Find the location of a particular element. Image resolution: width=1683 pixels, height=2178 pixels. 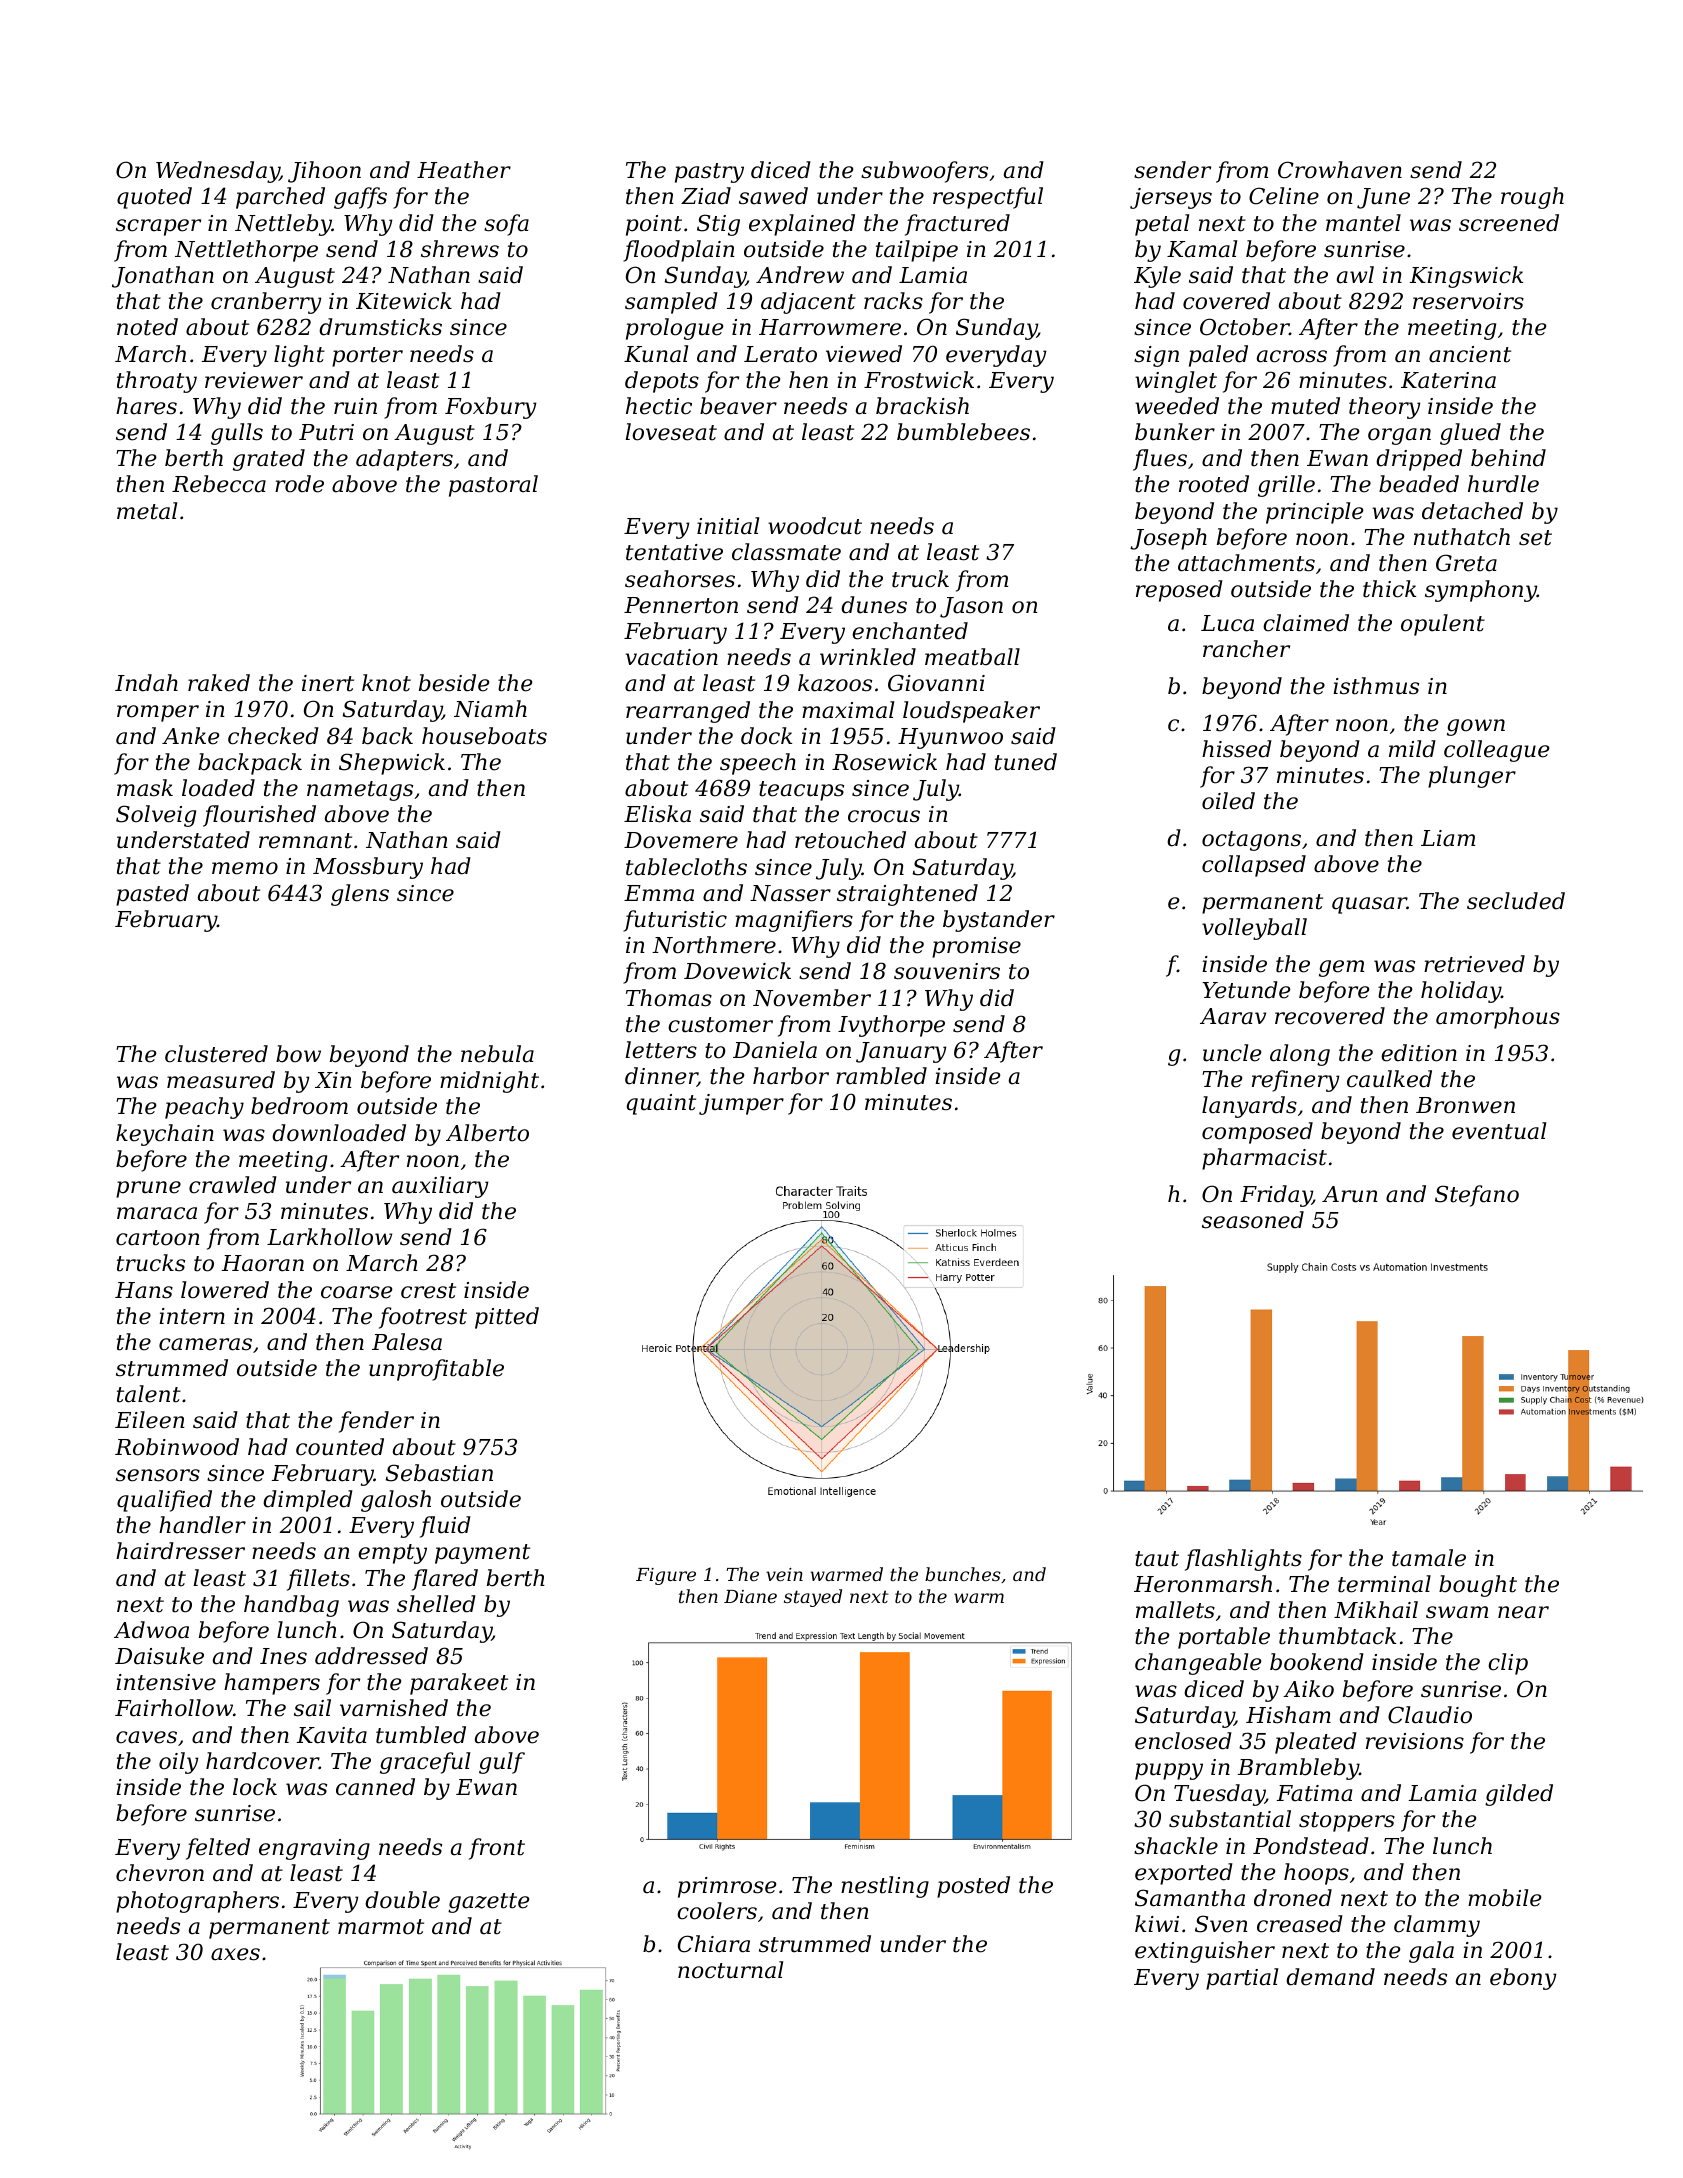

oiled is located at coordinates (1228, 801).
